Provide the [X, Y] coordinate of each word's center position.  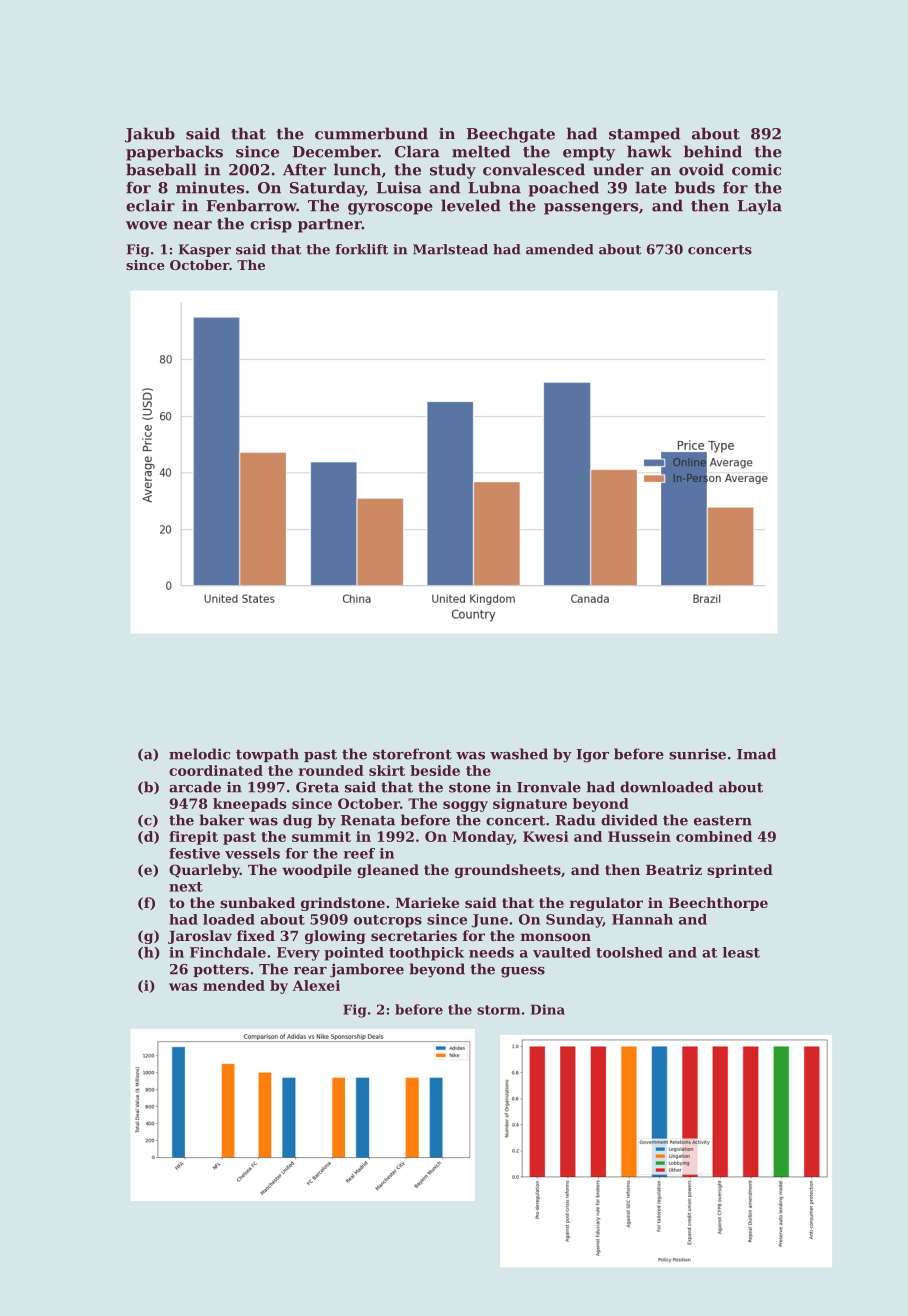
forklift [362, 249]
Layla [760, 207]
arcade [195, 787]
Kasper [205, 250]
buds [695, 187]
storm [498, 1010]
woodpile [317, 871]
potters [221, 970]
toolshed [629, 952]
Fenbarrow [252, 205]
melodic [199, 754]
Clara [417, 151]
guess [523, 972]
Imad [756, 754]
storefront [412, 754]
